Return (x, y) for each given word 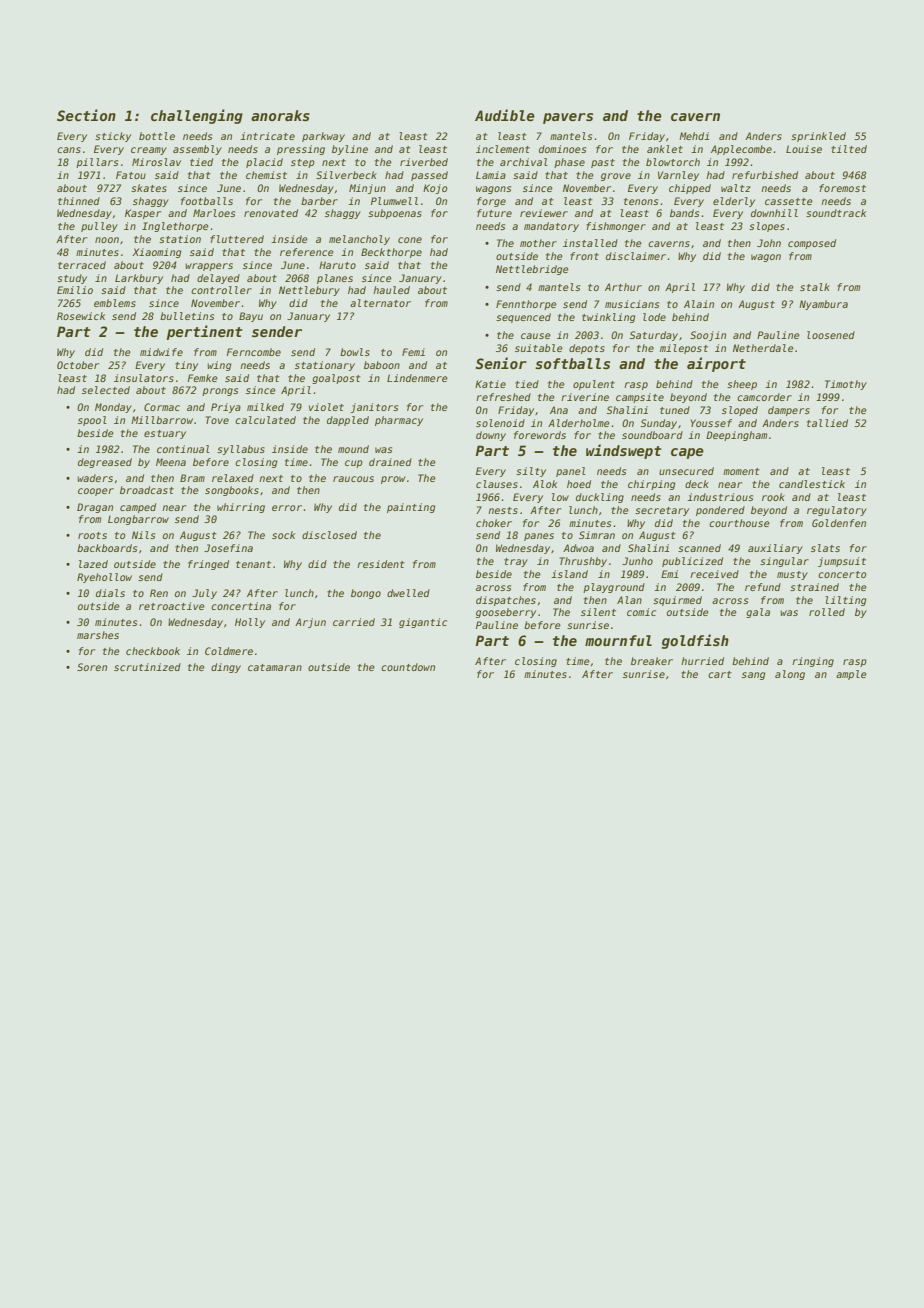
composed (812, 244)
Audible (505, 115)
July (204, 594)
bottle (157, 136)
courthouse (739, 523)
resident (381, 564)
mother (538, 243)
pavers (568, 118)
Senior (501, 363)
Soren (92, 667)
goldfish (695, 641)
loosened (831, 335)
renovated (271, 213)
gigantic (423, 623)
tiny (186, 366)
